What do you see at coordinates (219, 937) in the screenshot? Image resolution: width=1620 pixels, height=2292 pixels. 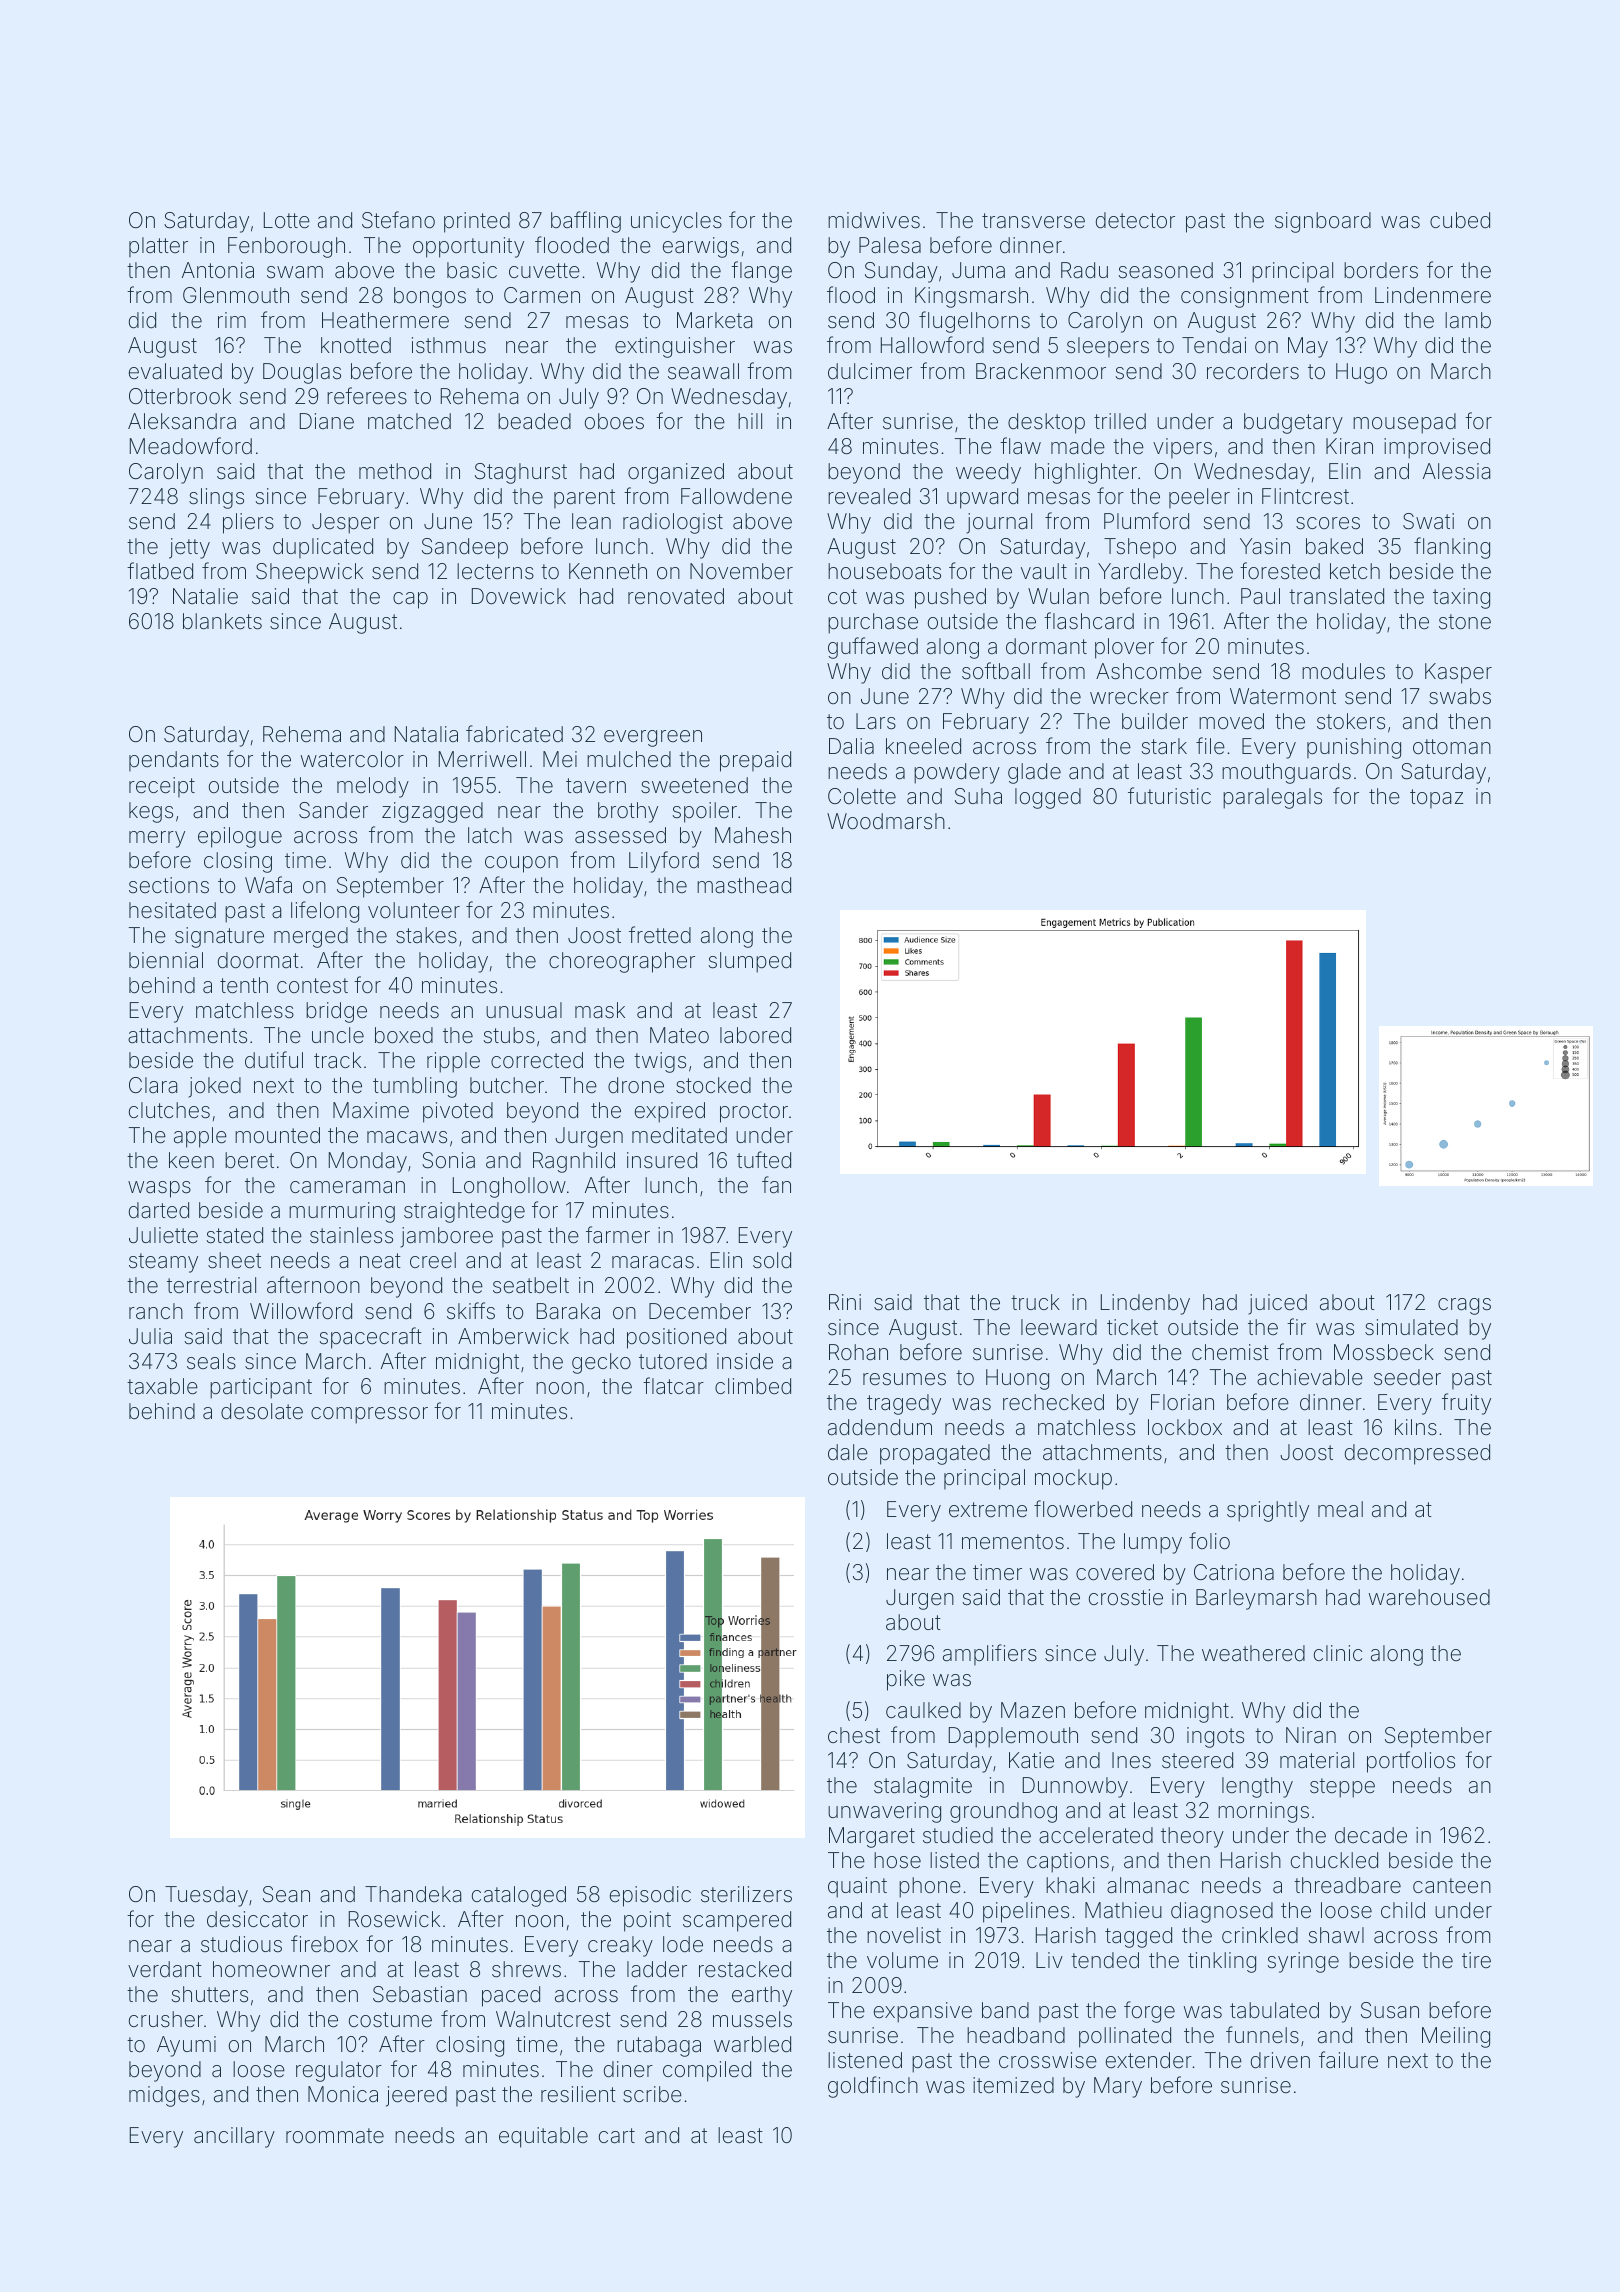 I see `signature` at bounding box center [219, 937].
